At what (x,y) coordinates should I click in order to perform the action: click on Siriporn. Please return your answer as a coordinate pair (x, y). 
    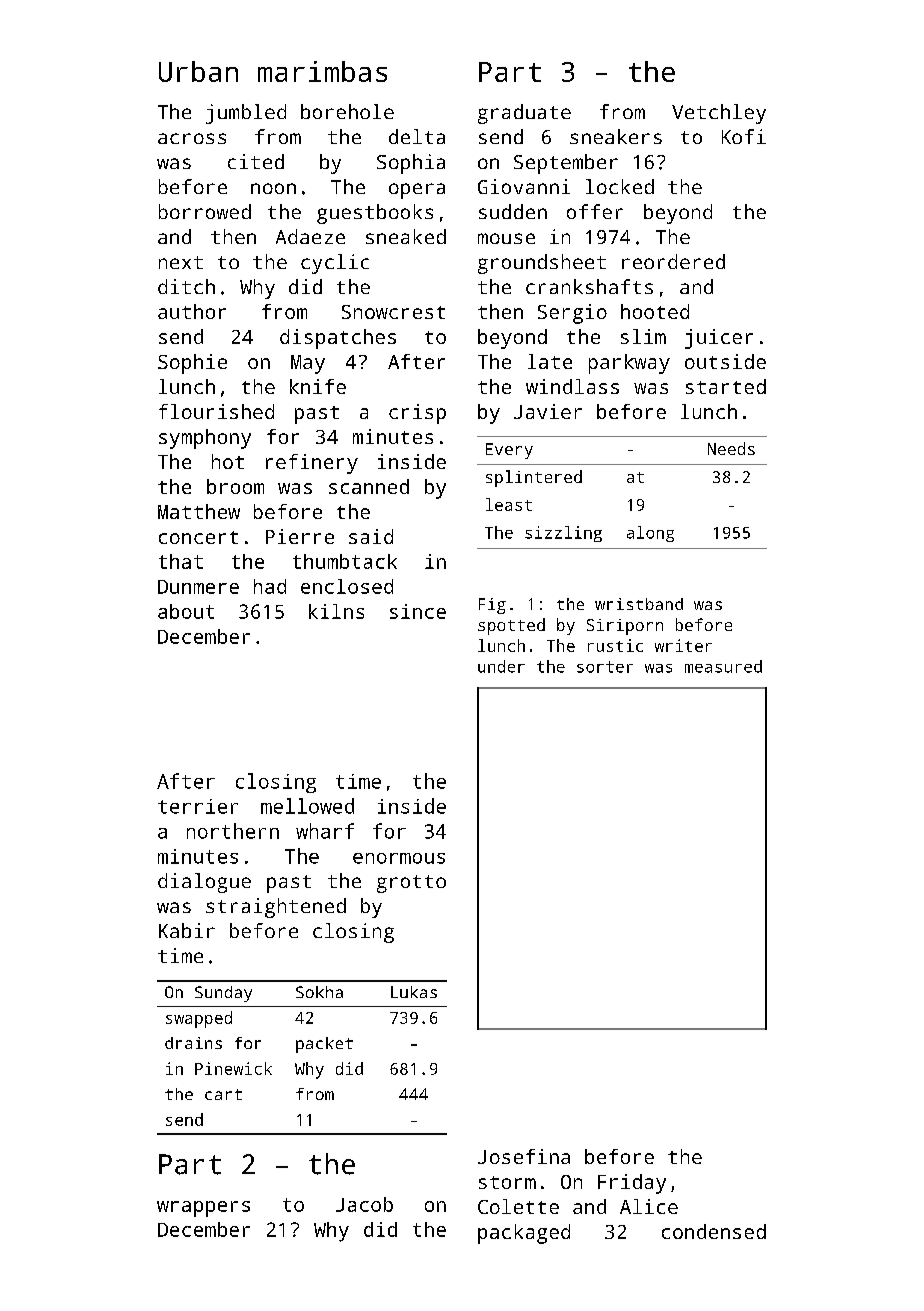
    Looking at the image, I should click on (625, 627).
